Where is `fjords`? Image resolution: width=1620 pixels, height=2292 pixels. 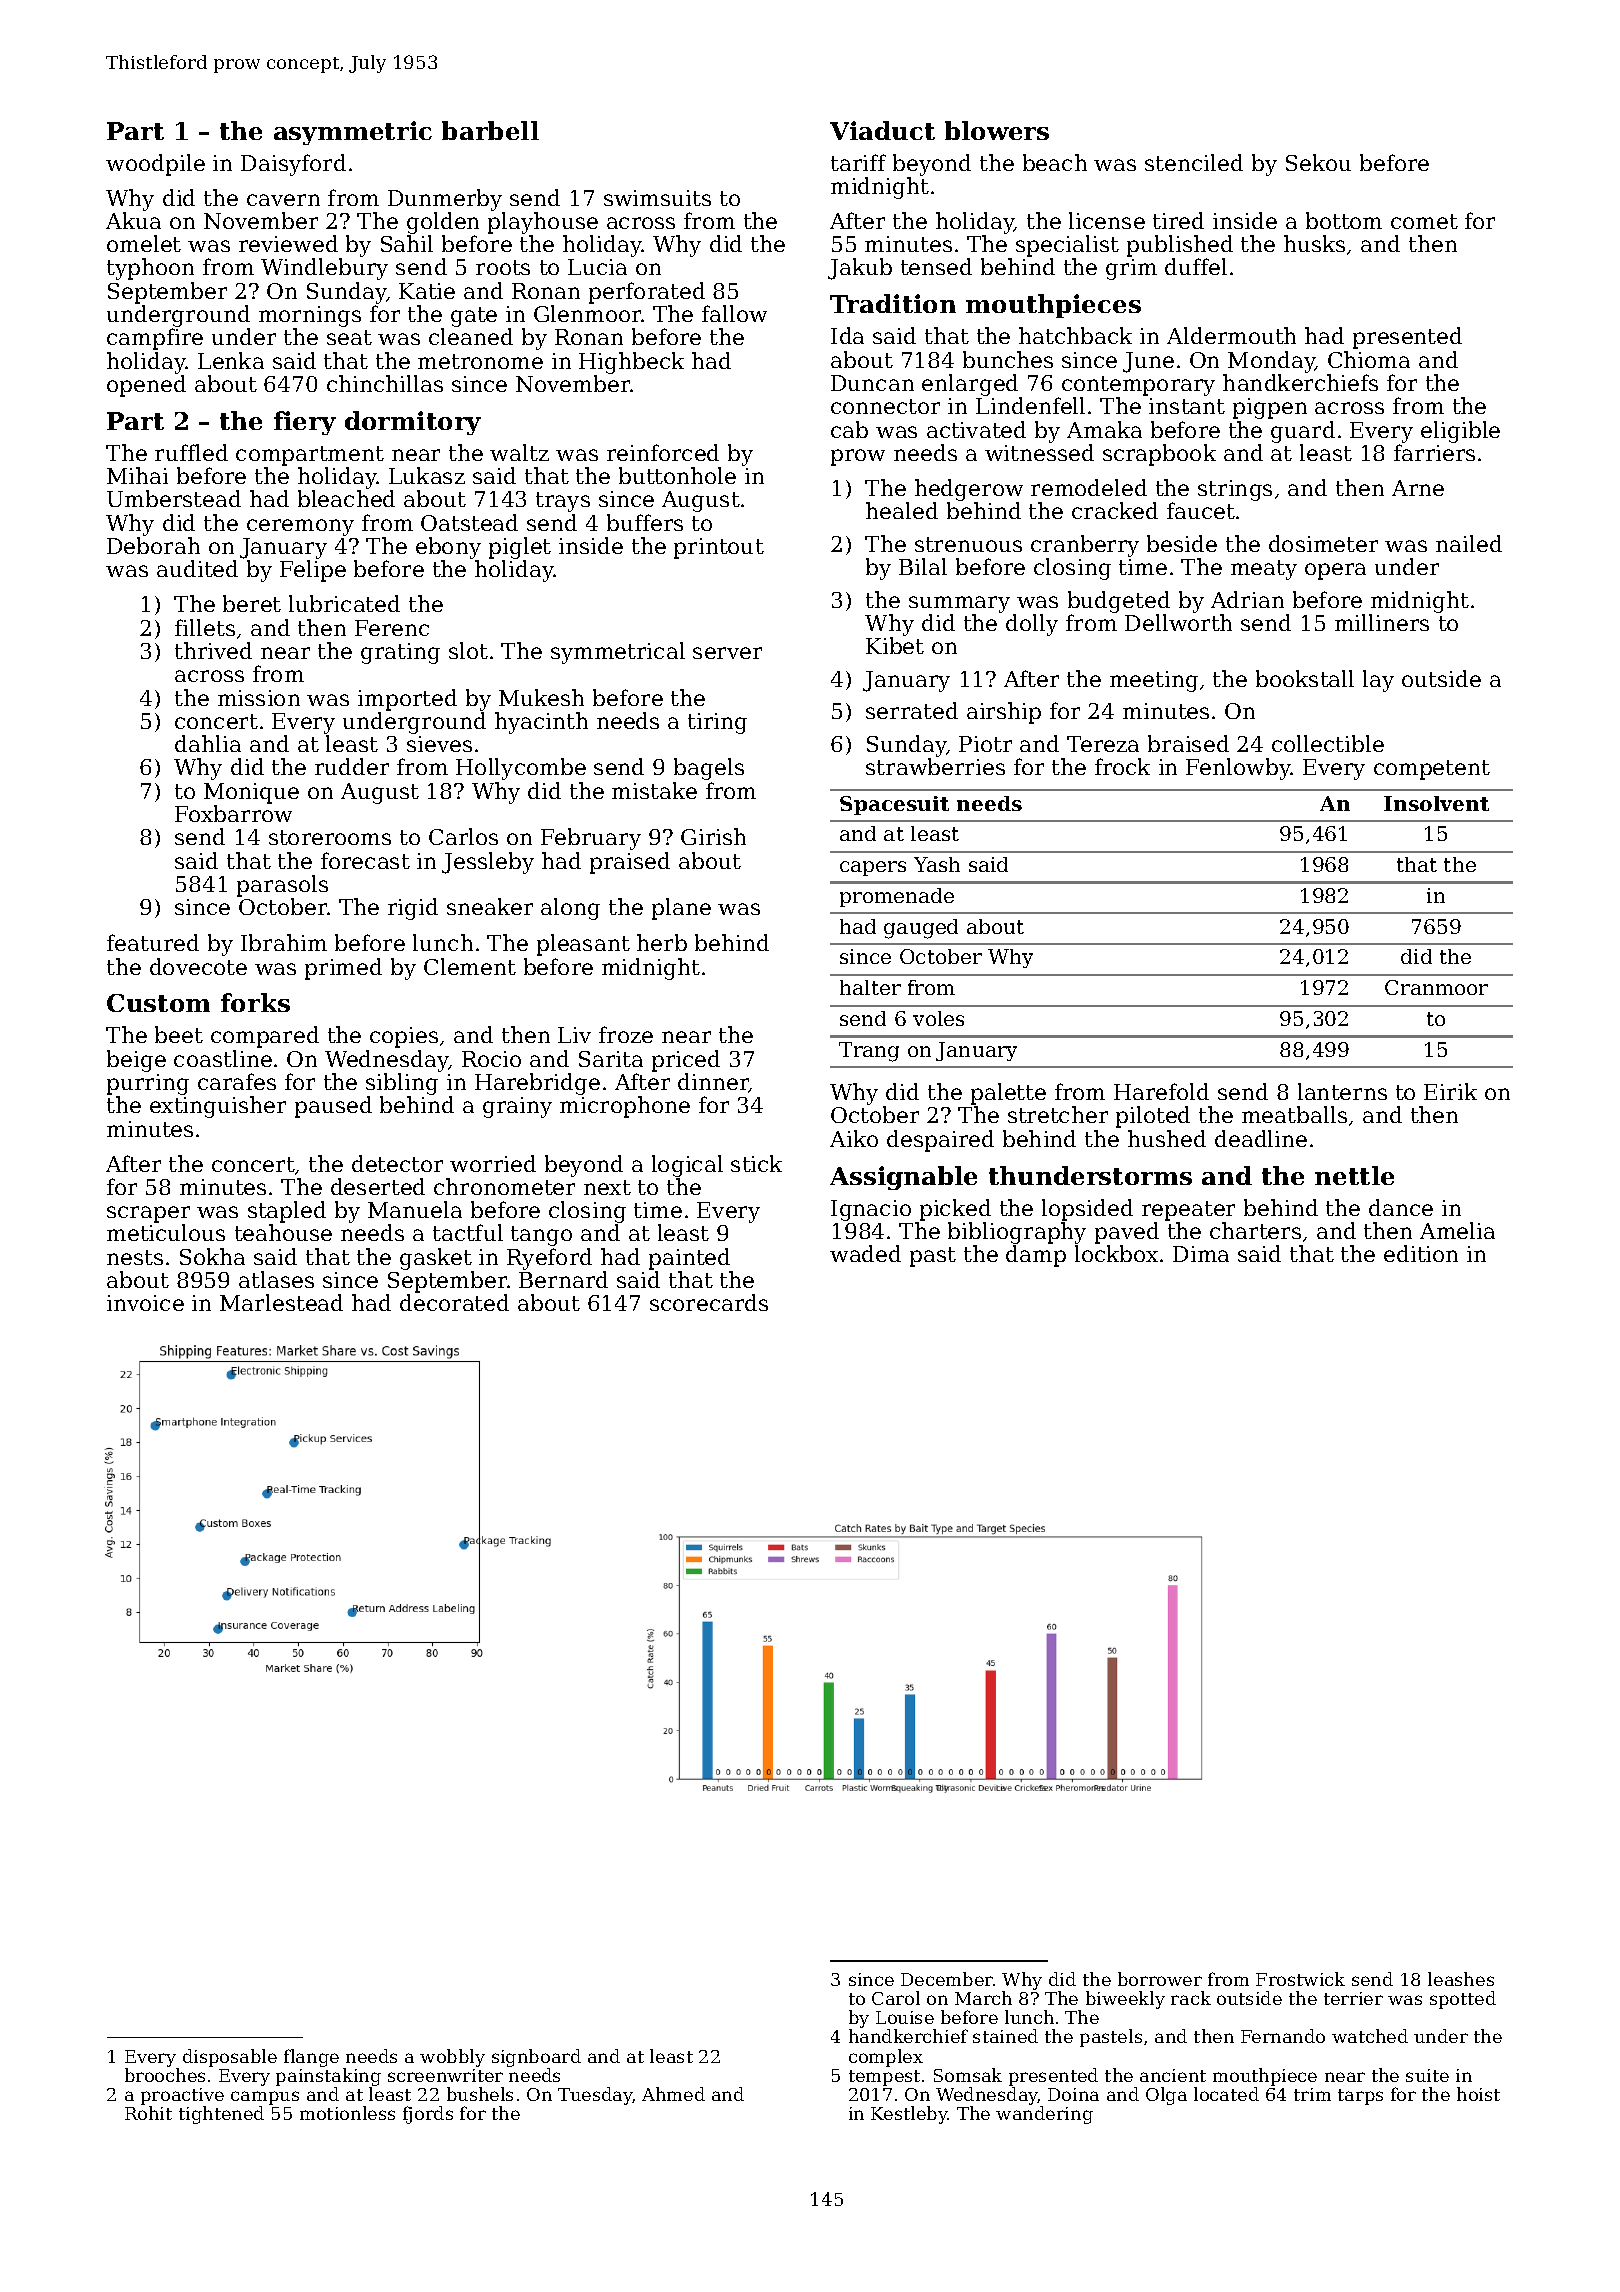
fjords is located at coordinates (428, 2115).
